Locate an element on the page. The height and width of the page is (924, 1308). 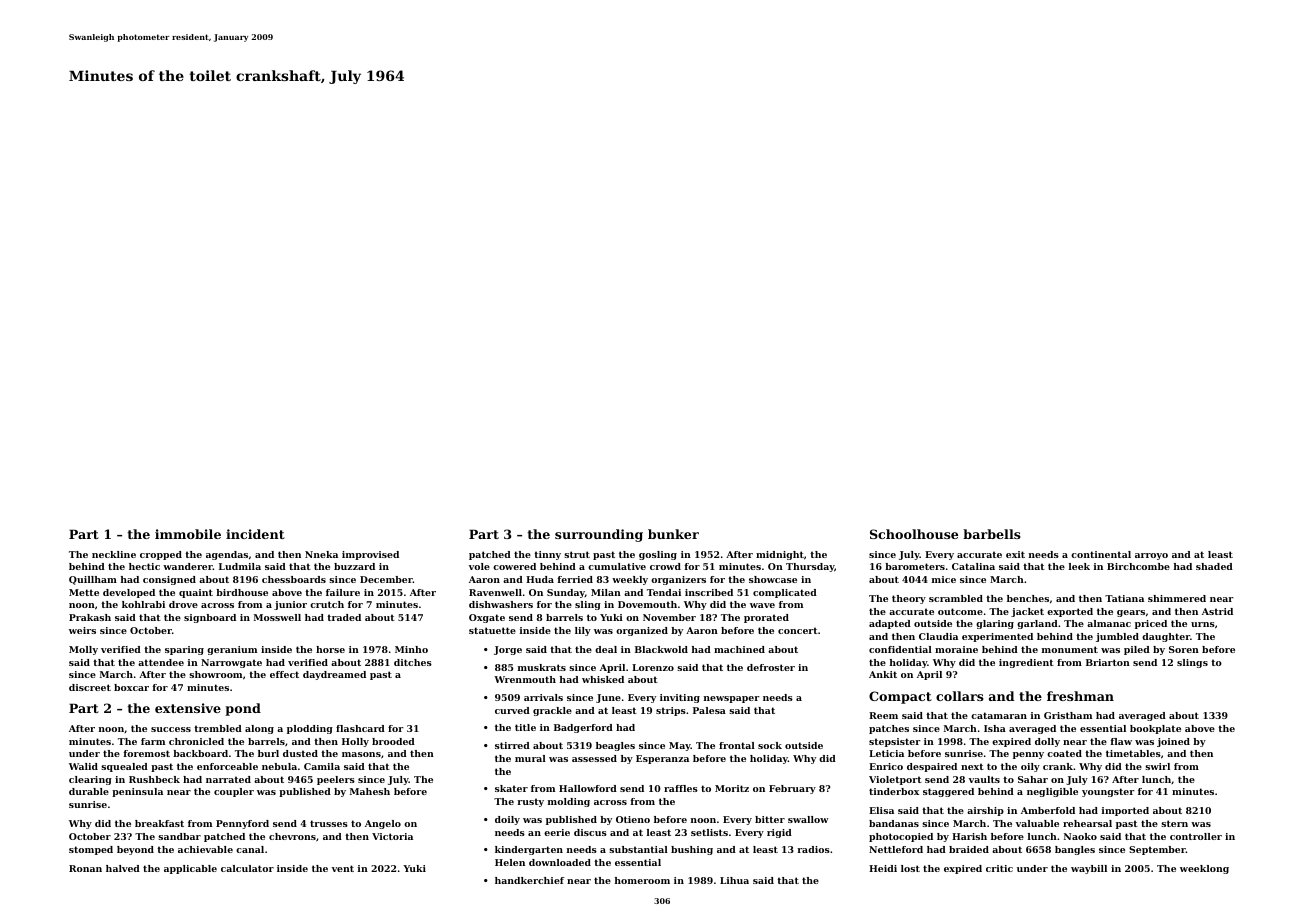
immobile is located at coordinates (188, 534).
